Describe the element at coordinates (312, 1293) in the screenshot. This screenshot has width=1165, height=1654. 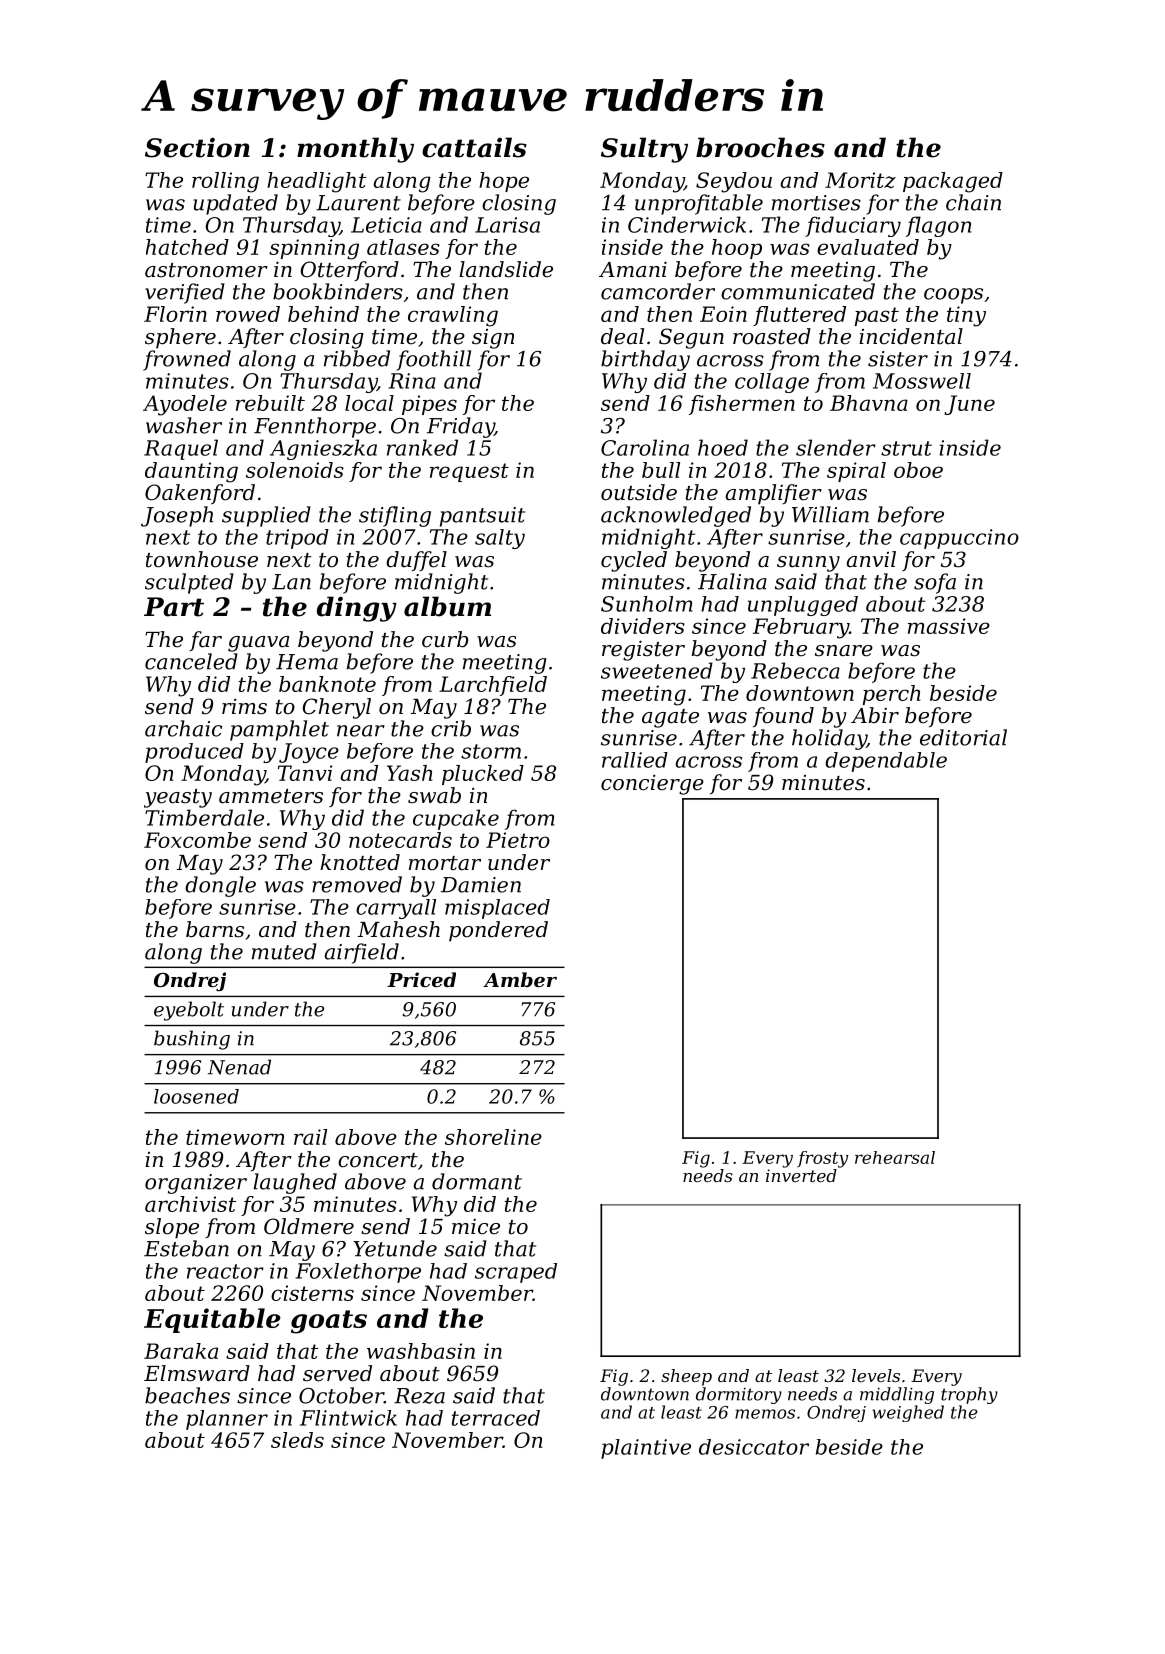
I see `cisterns` at that location.
